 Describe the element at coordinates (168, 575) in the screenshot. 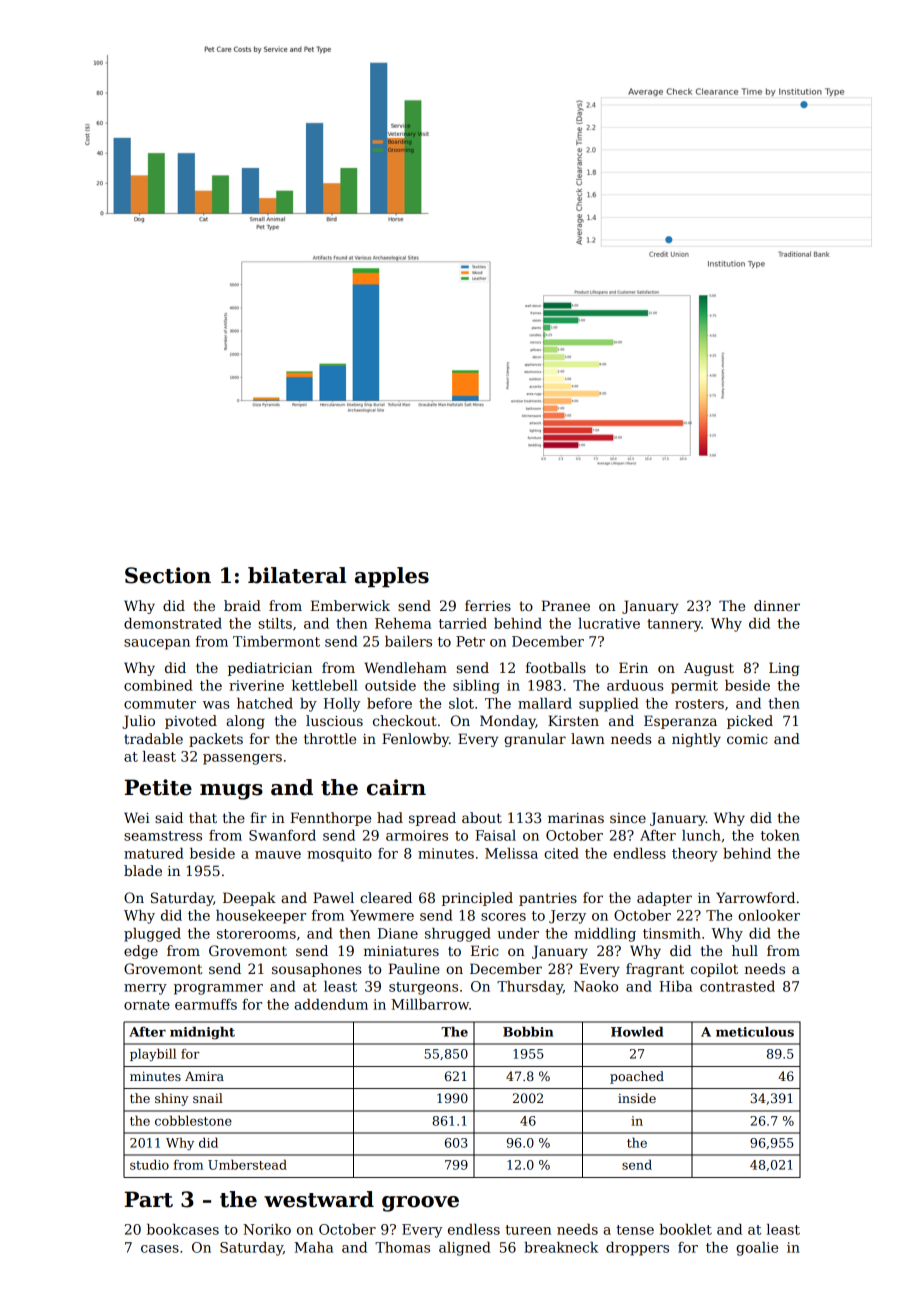

I see `Section` at that location.
